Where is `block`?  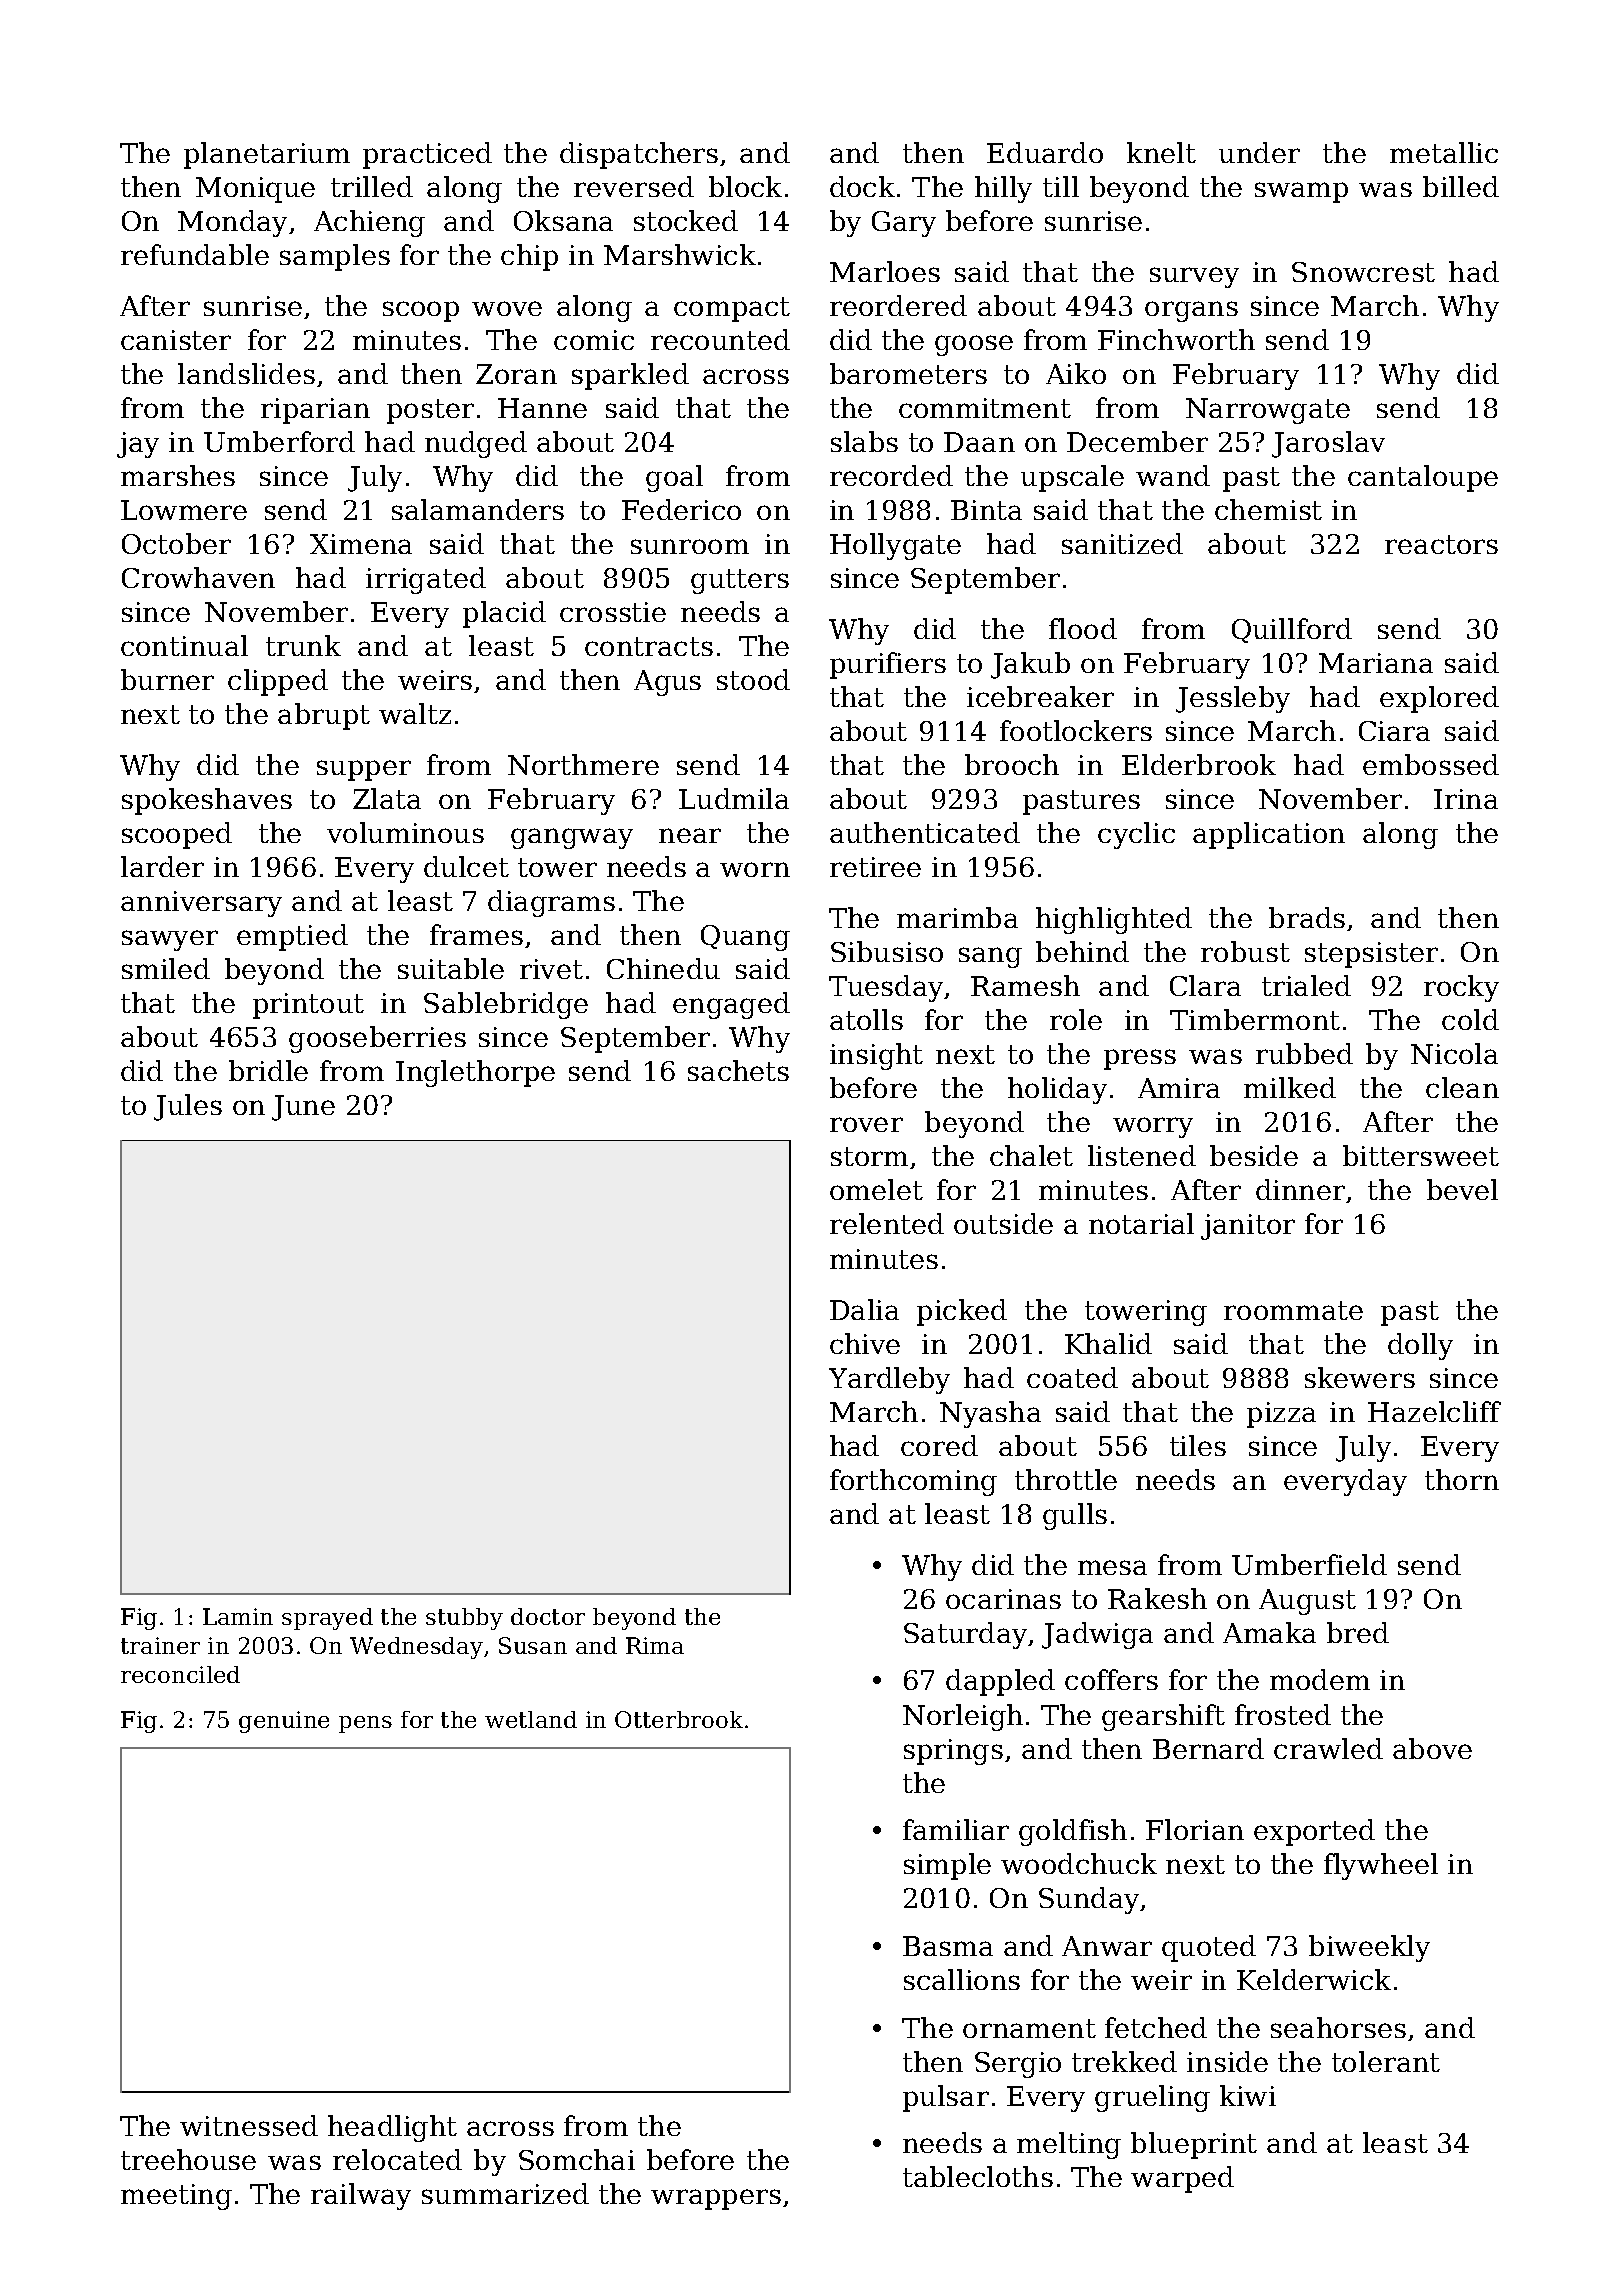
block is located at coordinates (745, 186).
